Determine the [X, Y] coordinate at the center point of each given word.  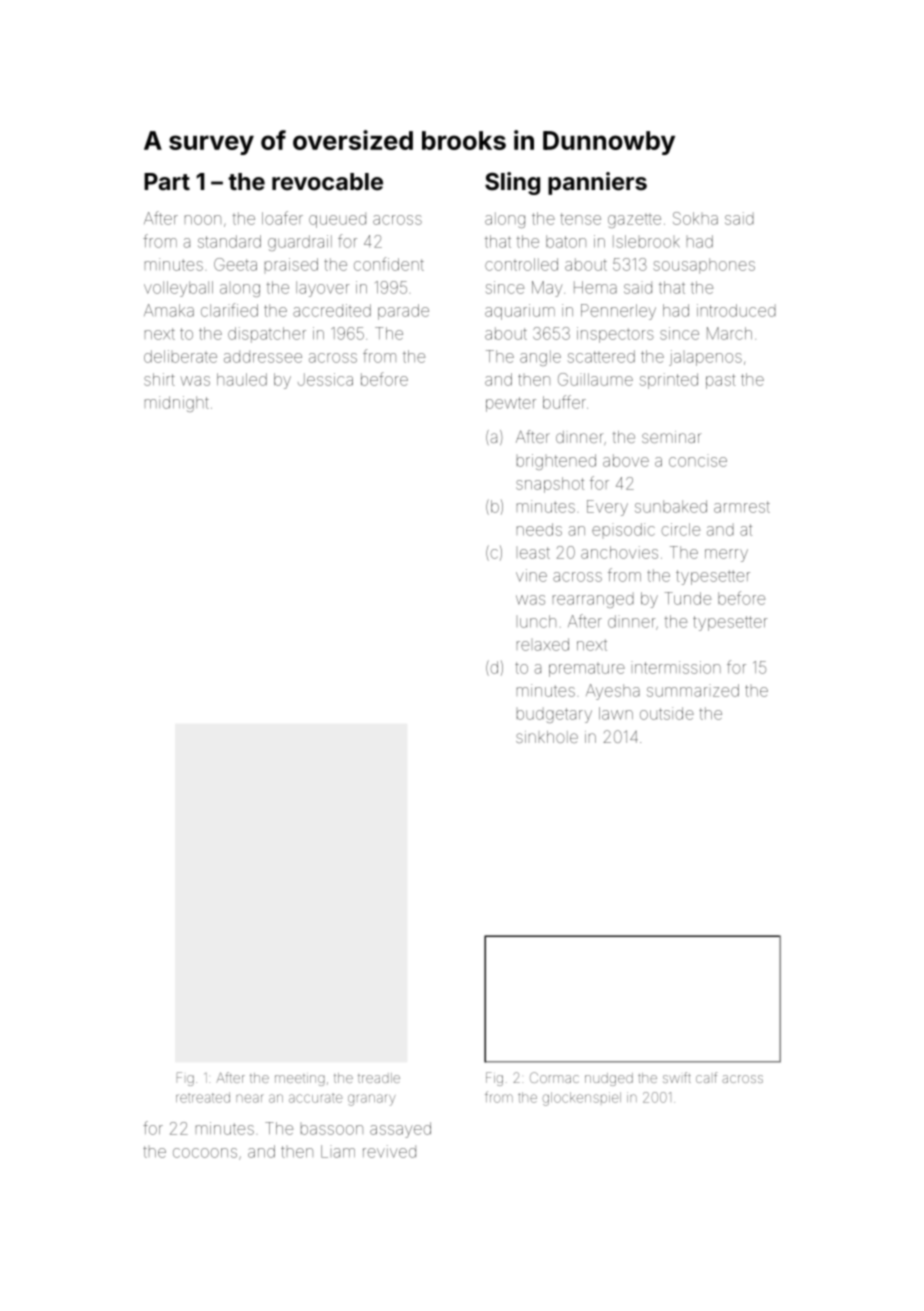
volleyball [178, 289]
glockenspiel [582, 1099]
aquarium [520, 312]
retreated [203, 1097]
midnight [177, 404]
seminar [671, 437]
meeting [300, 1080]
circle [681, 529]
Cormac [554, 1077]
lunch [538, 621]
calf [706, 1077]
